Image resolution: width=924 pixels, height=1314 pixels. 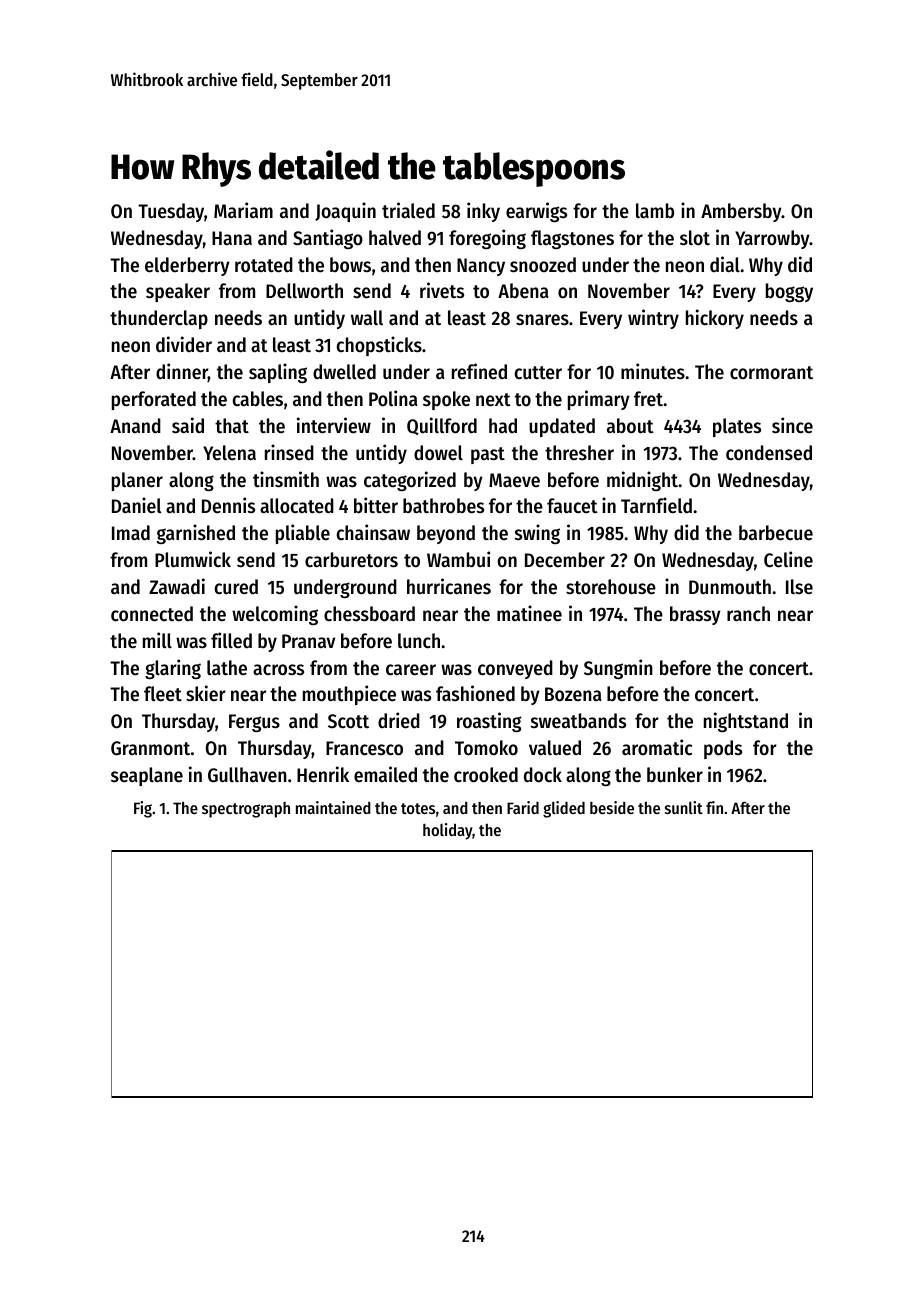 What do you see at coordinates (171, 212) in the document?
I see `Tuesday` at bounding box center [171, 212].
